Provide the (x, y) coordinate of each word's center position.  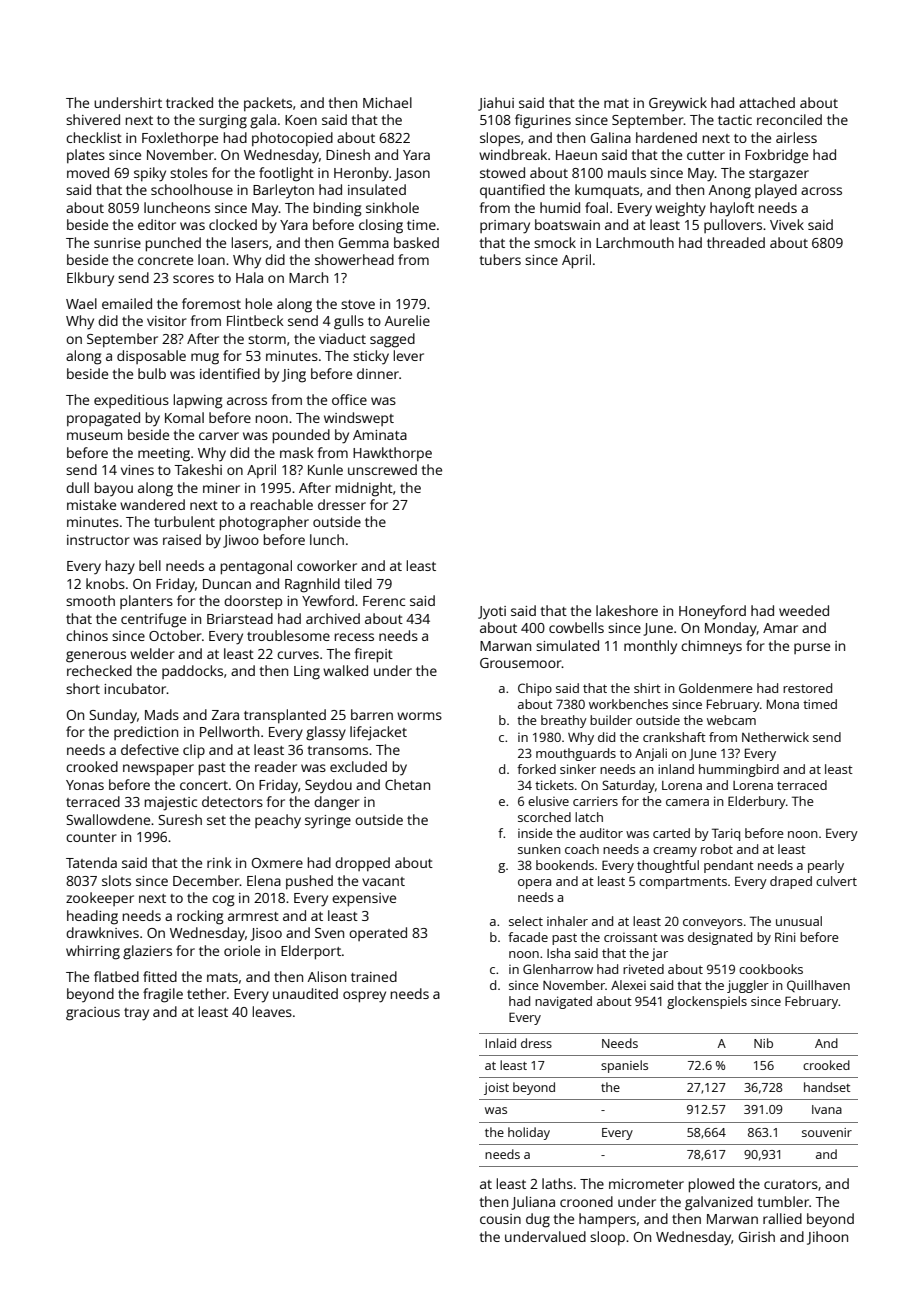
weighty (680, 209)
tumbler (783, 1201)
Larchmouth (635, 242)
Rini (785, 937)
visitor (167, 321)
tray (136, 1014)
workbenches (628, 704)
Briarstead (240, 618)
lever (409, 355)
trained (374, 976)
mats (222, 977)
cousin (500, 1219)
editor (157, 224)
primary (505, 227)
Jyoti (492, 612)
